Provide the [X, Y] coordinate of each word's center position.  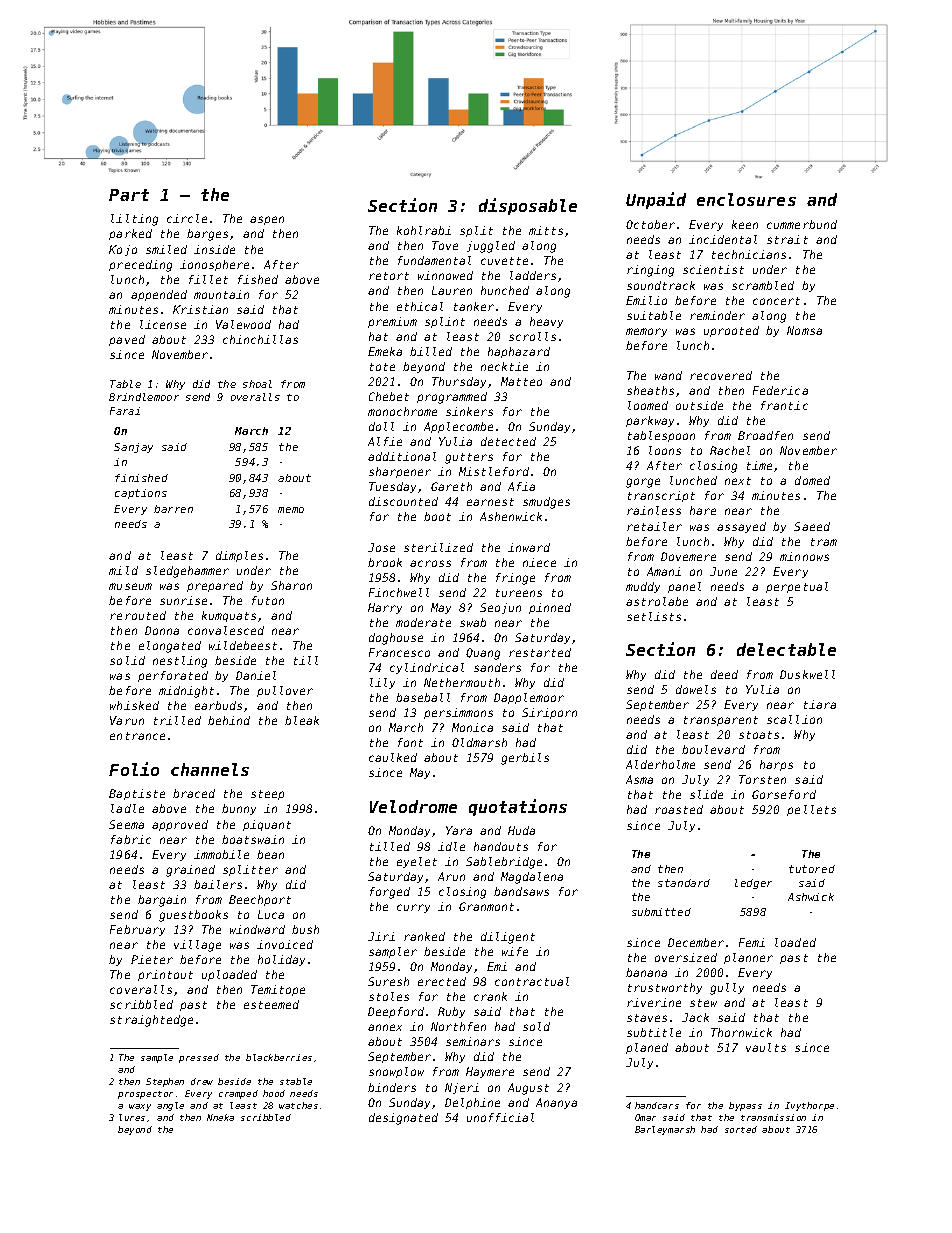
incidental [723, 239]
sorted [741, 1129]
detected [508, 441]
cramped [238, 1094]
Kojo [123, 250]
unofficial [500, 1117]
